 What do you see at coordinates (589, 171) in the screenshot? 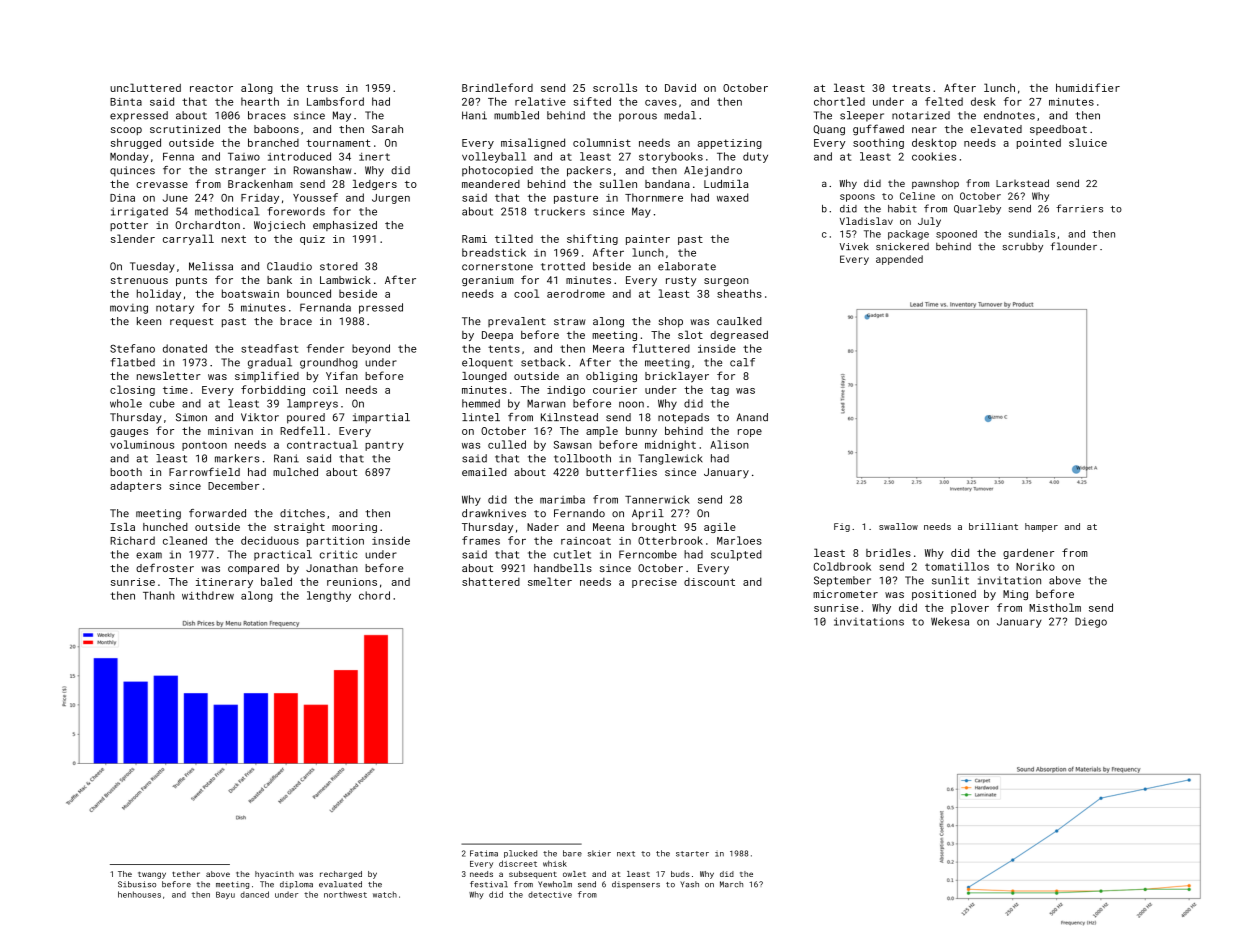
I see `packers` at bounding box center [589, 171].
